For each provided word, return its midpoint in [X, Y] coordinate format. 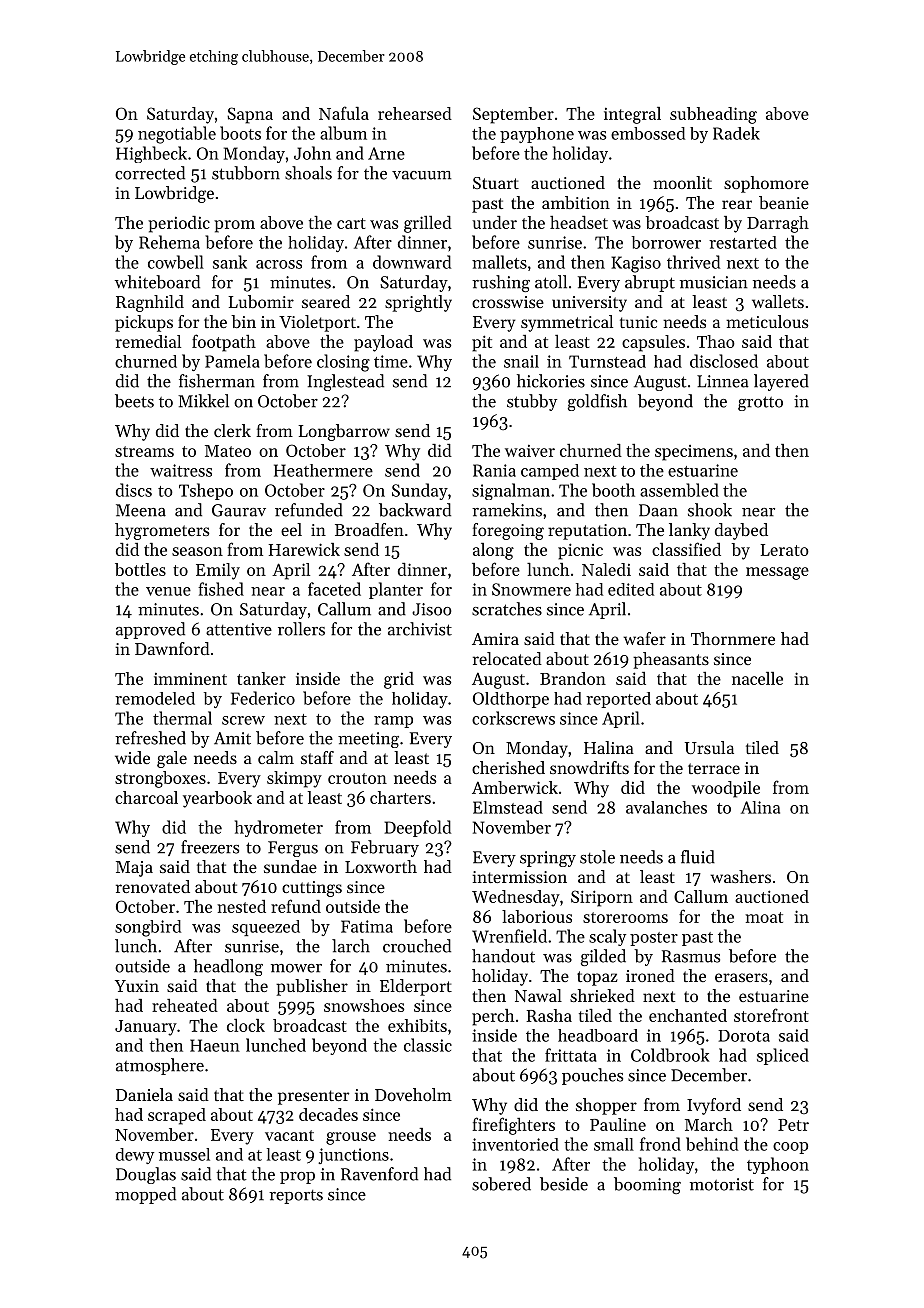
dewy [135, 1156]
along [493, 551]
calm [276, 757]
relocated [507, 658]
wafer [645, 638]
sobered [501, 1184]
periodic [179, 224]
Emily [218, 571]
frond [660, 1144]
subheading [713, 115]
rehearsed [415, 113]
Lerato [784, 550]
